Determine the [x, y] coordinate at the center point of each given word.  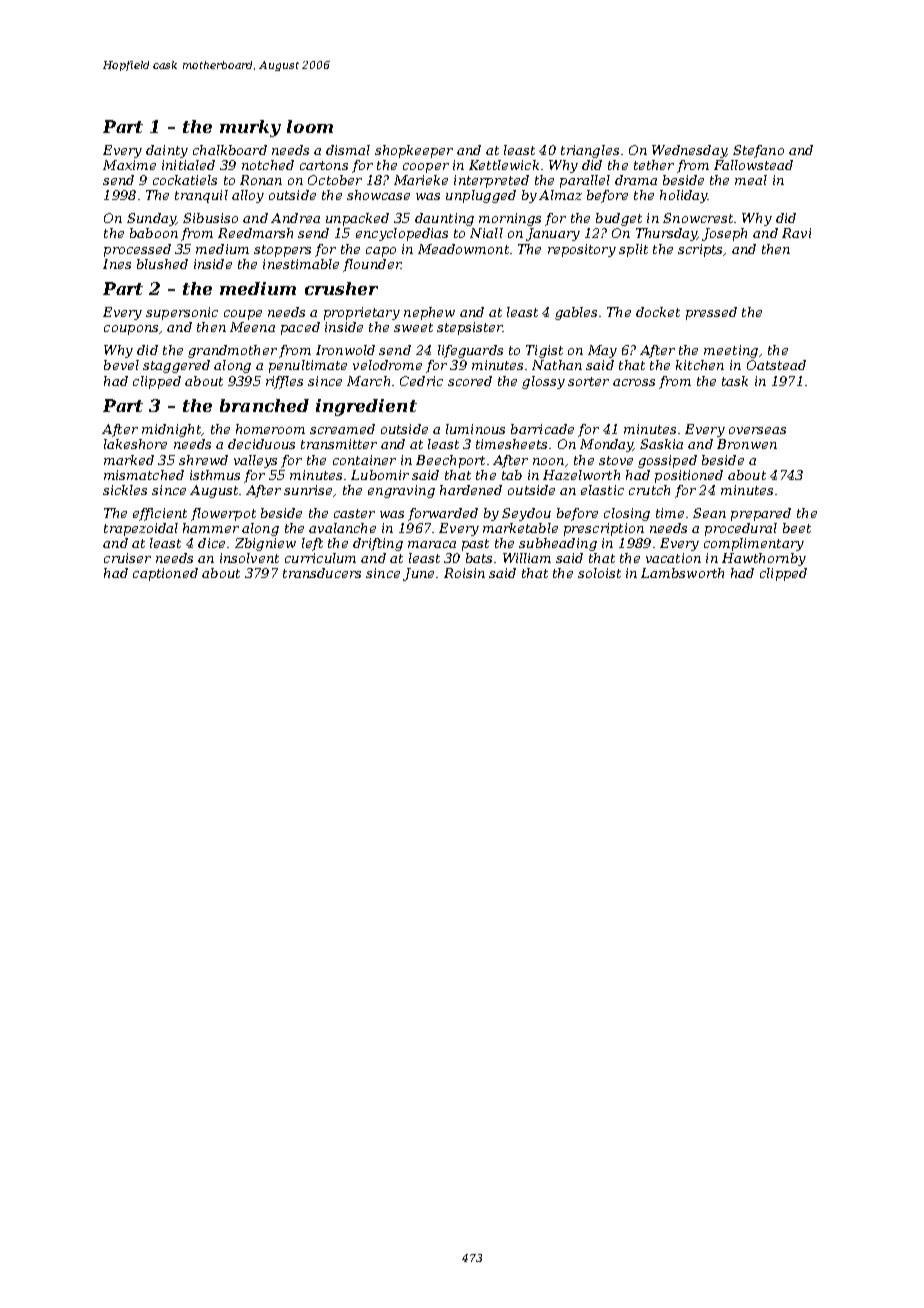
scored [470, 381]
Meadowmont [463, 249]
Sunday [151, 219]
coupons [131, 330]
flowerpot [223, 514]
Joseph [724, 234]
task [735, 381]
